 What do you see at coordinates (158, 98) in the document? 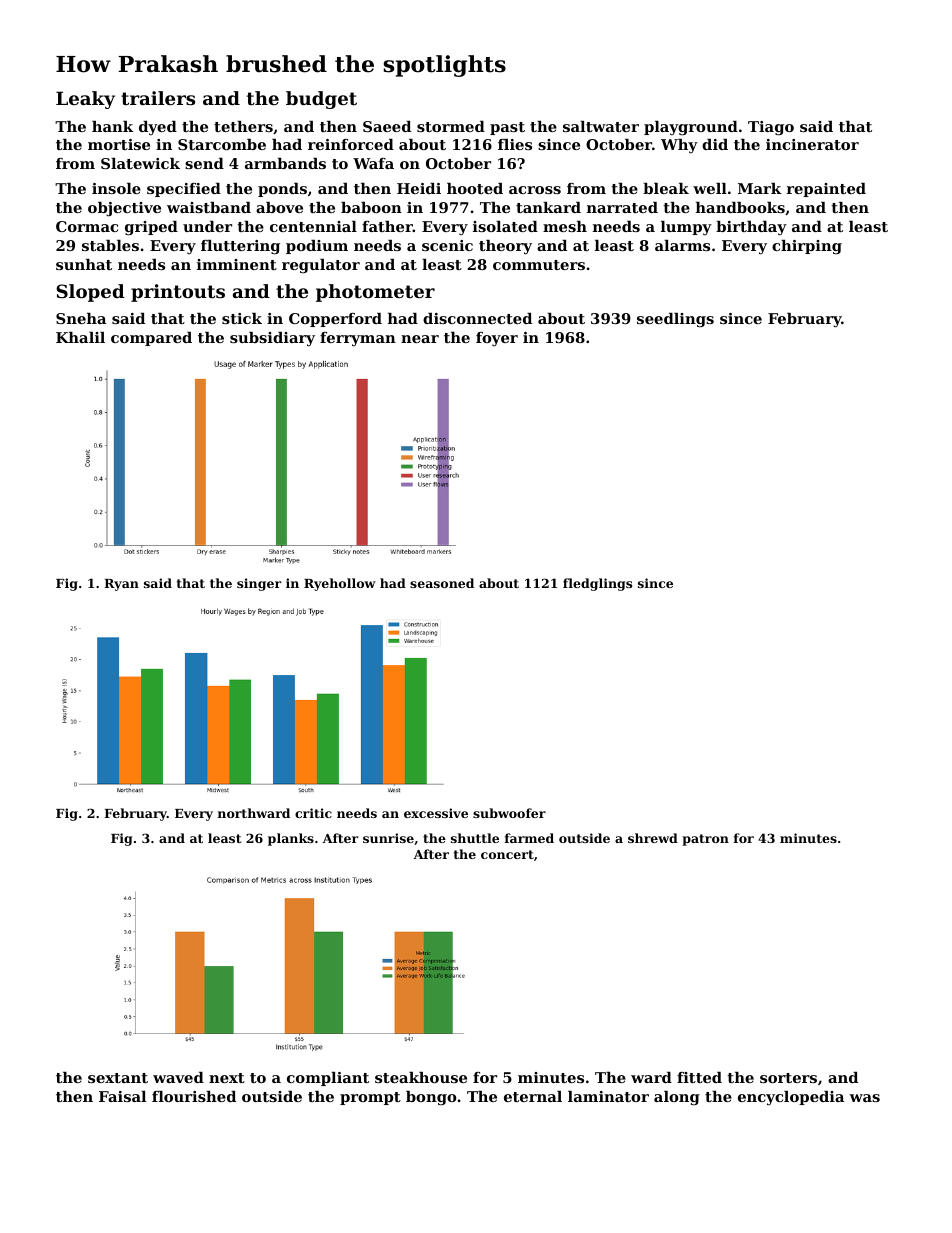
I see `trailers` at bounding box center [158, 98].
